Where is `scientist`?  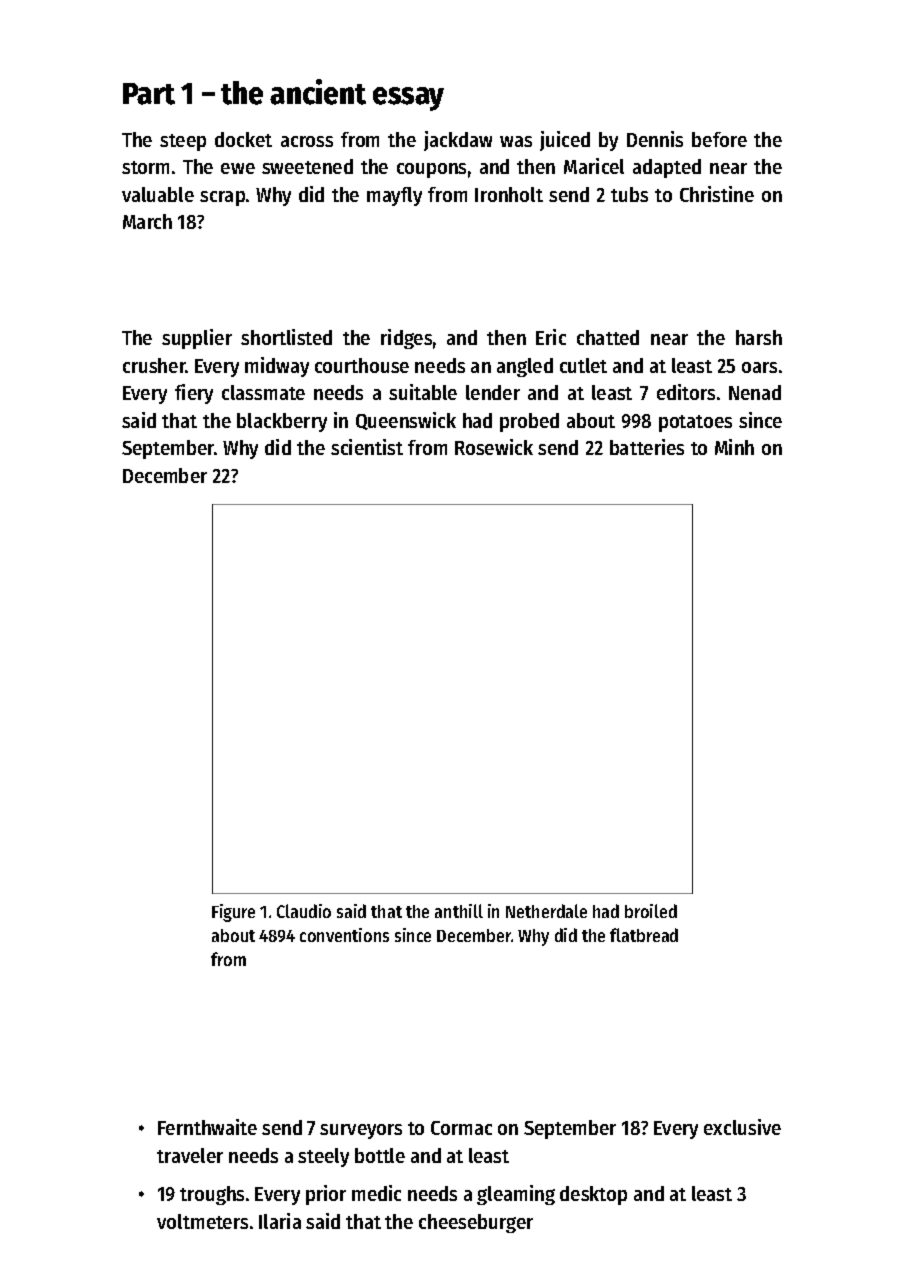
scientist is located at coordinates (367, 447).
